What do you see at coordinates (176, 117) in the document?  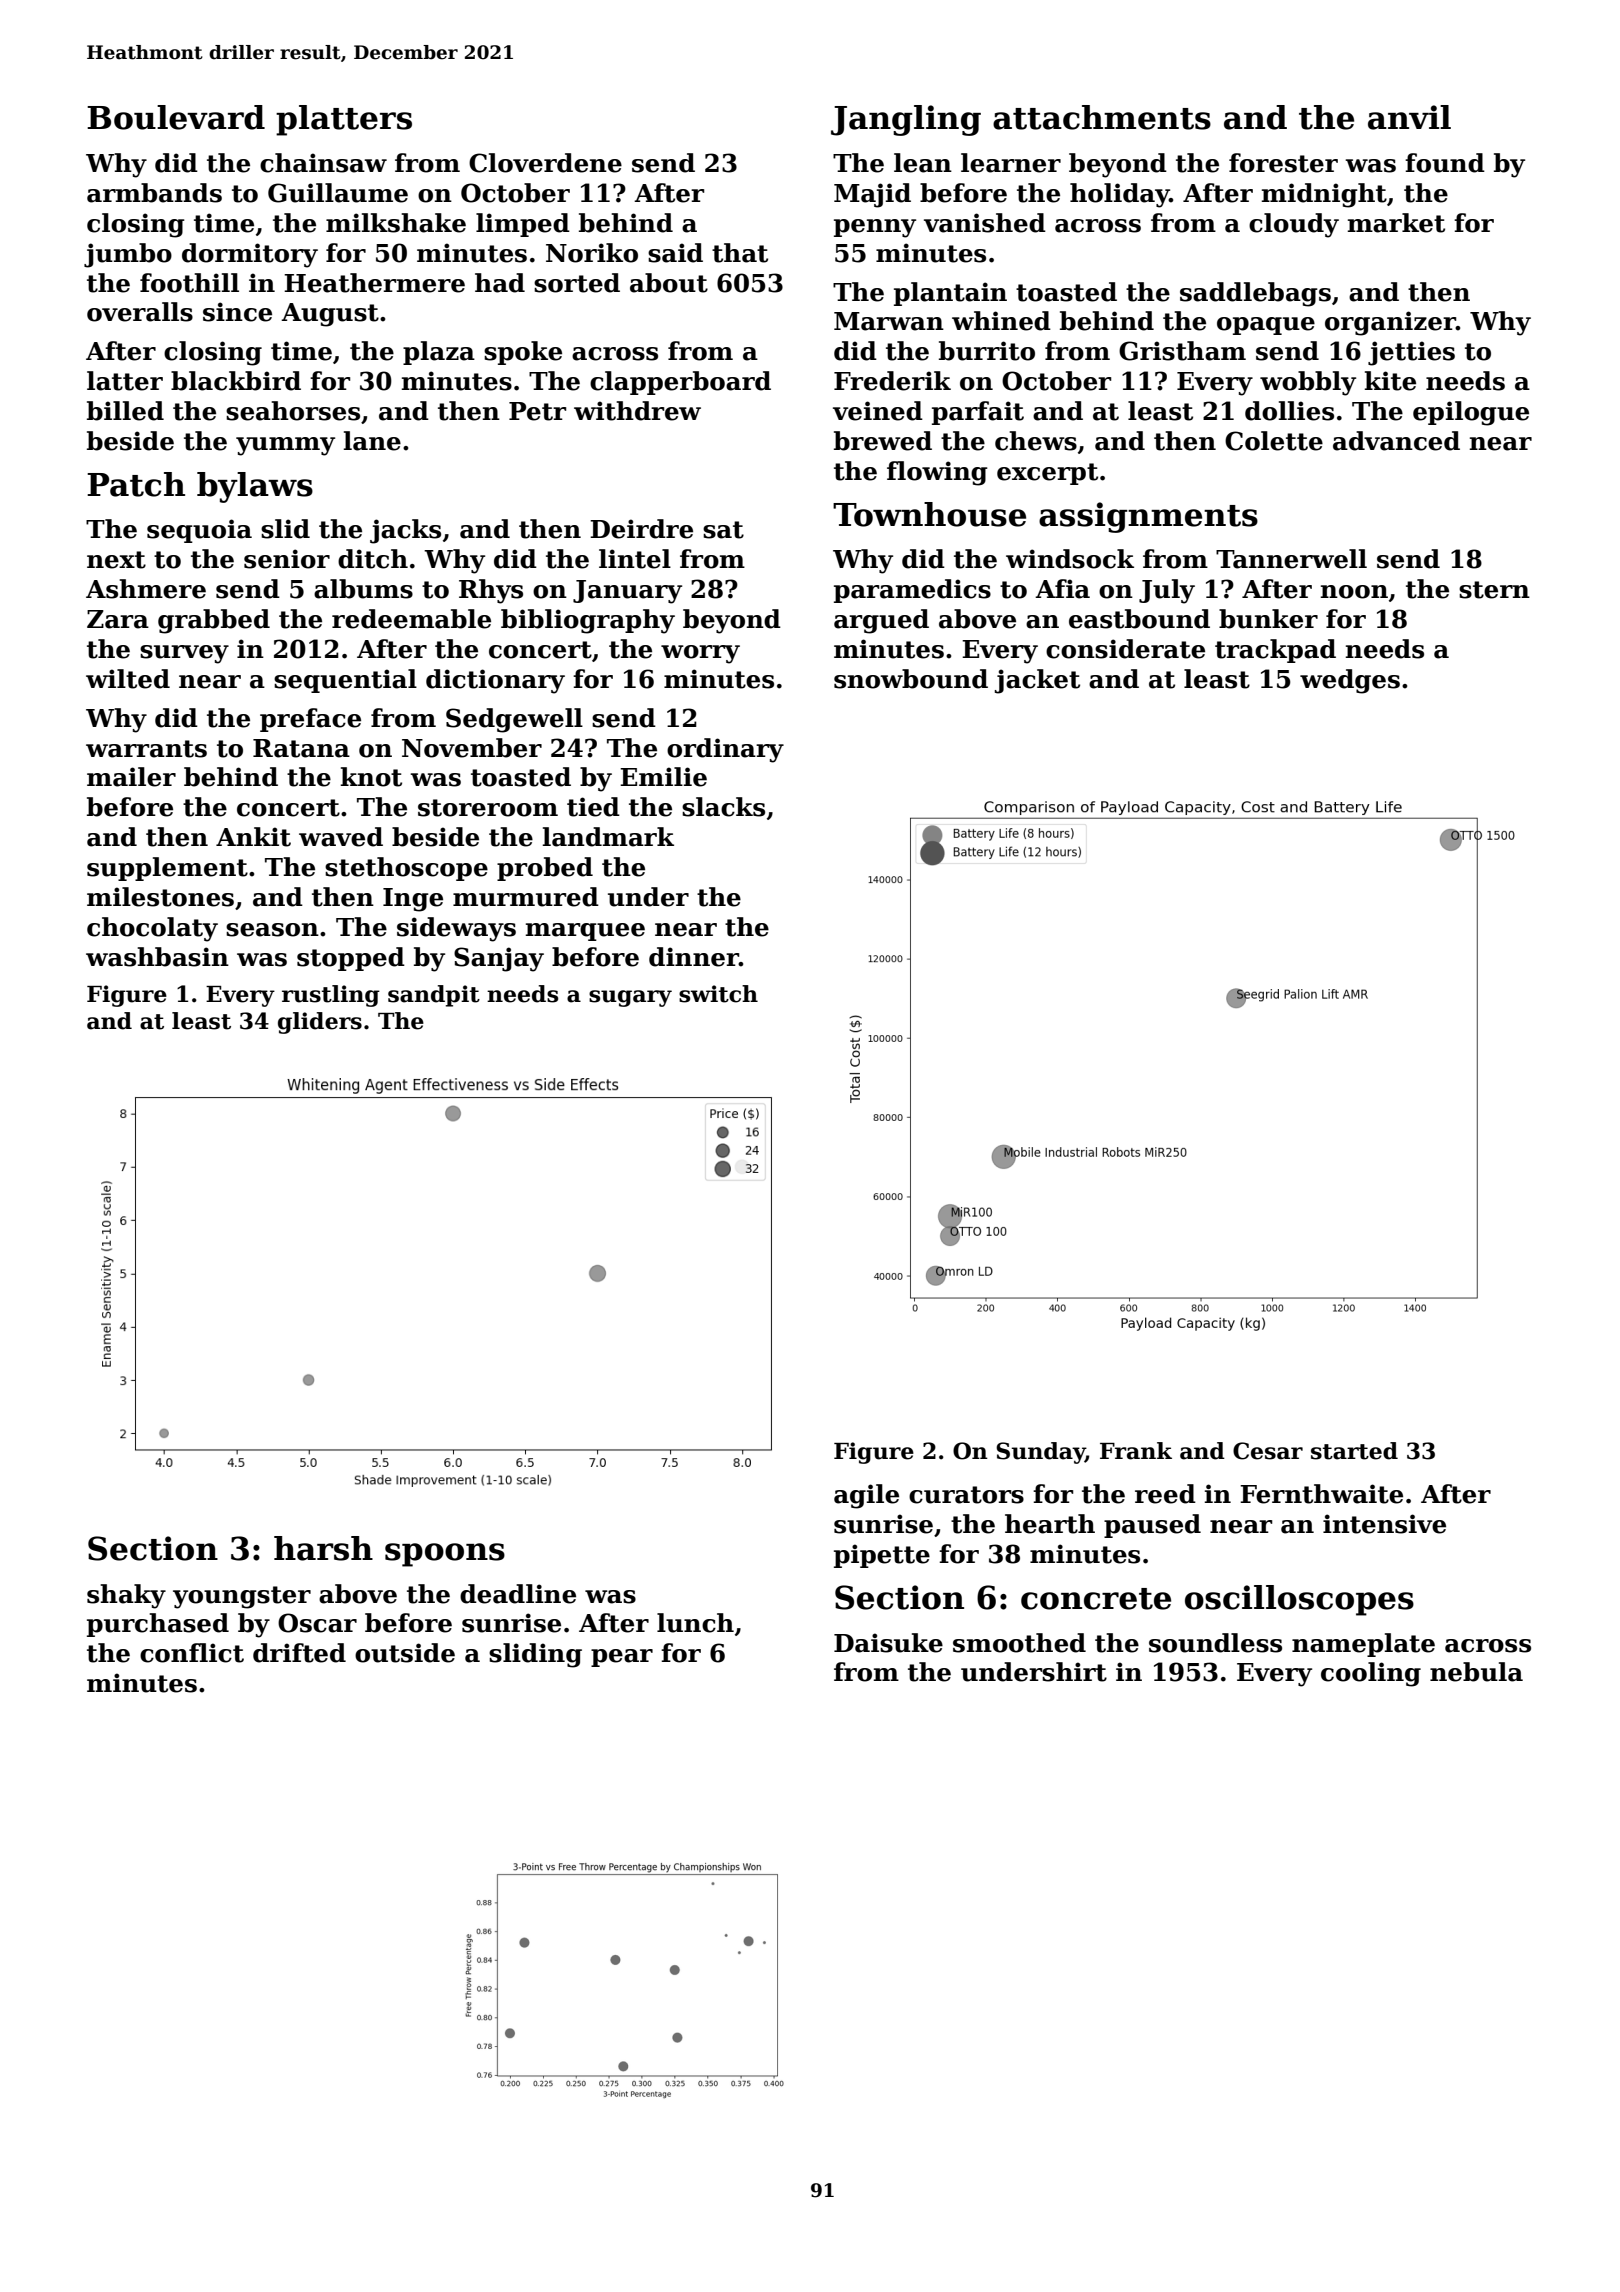 I see `Boulevard` at bounding box center [176, 117].
